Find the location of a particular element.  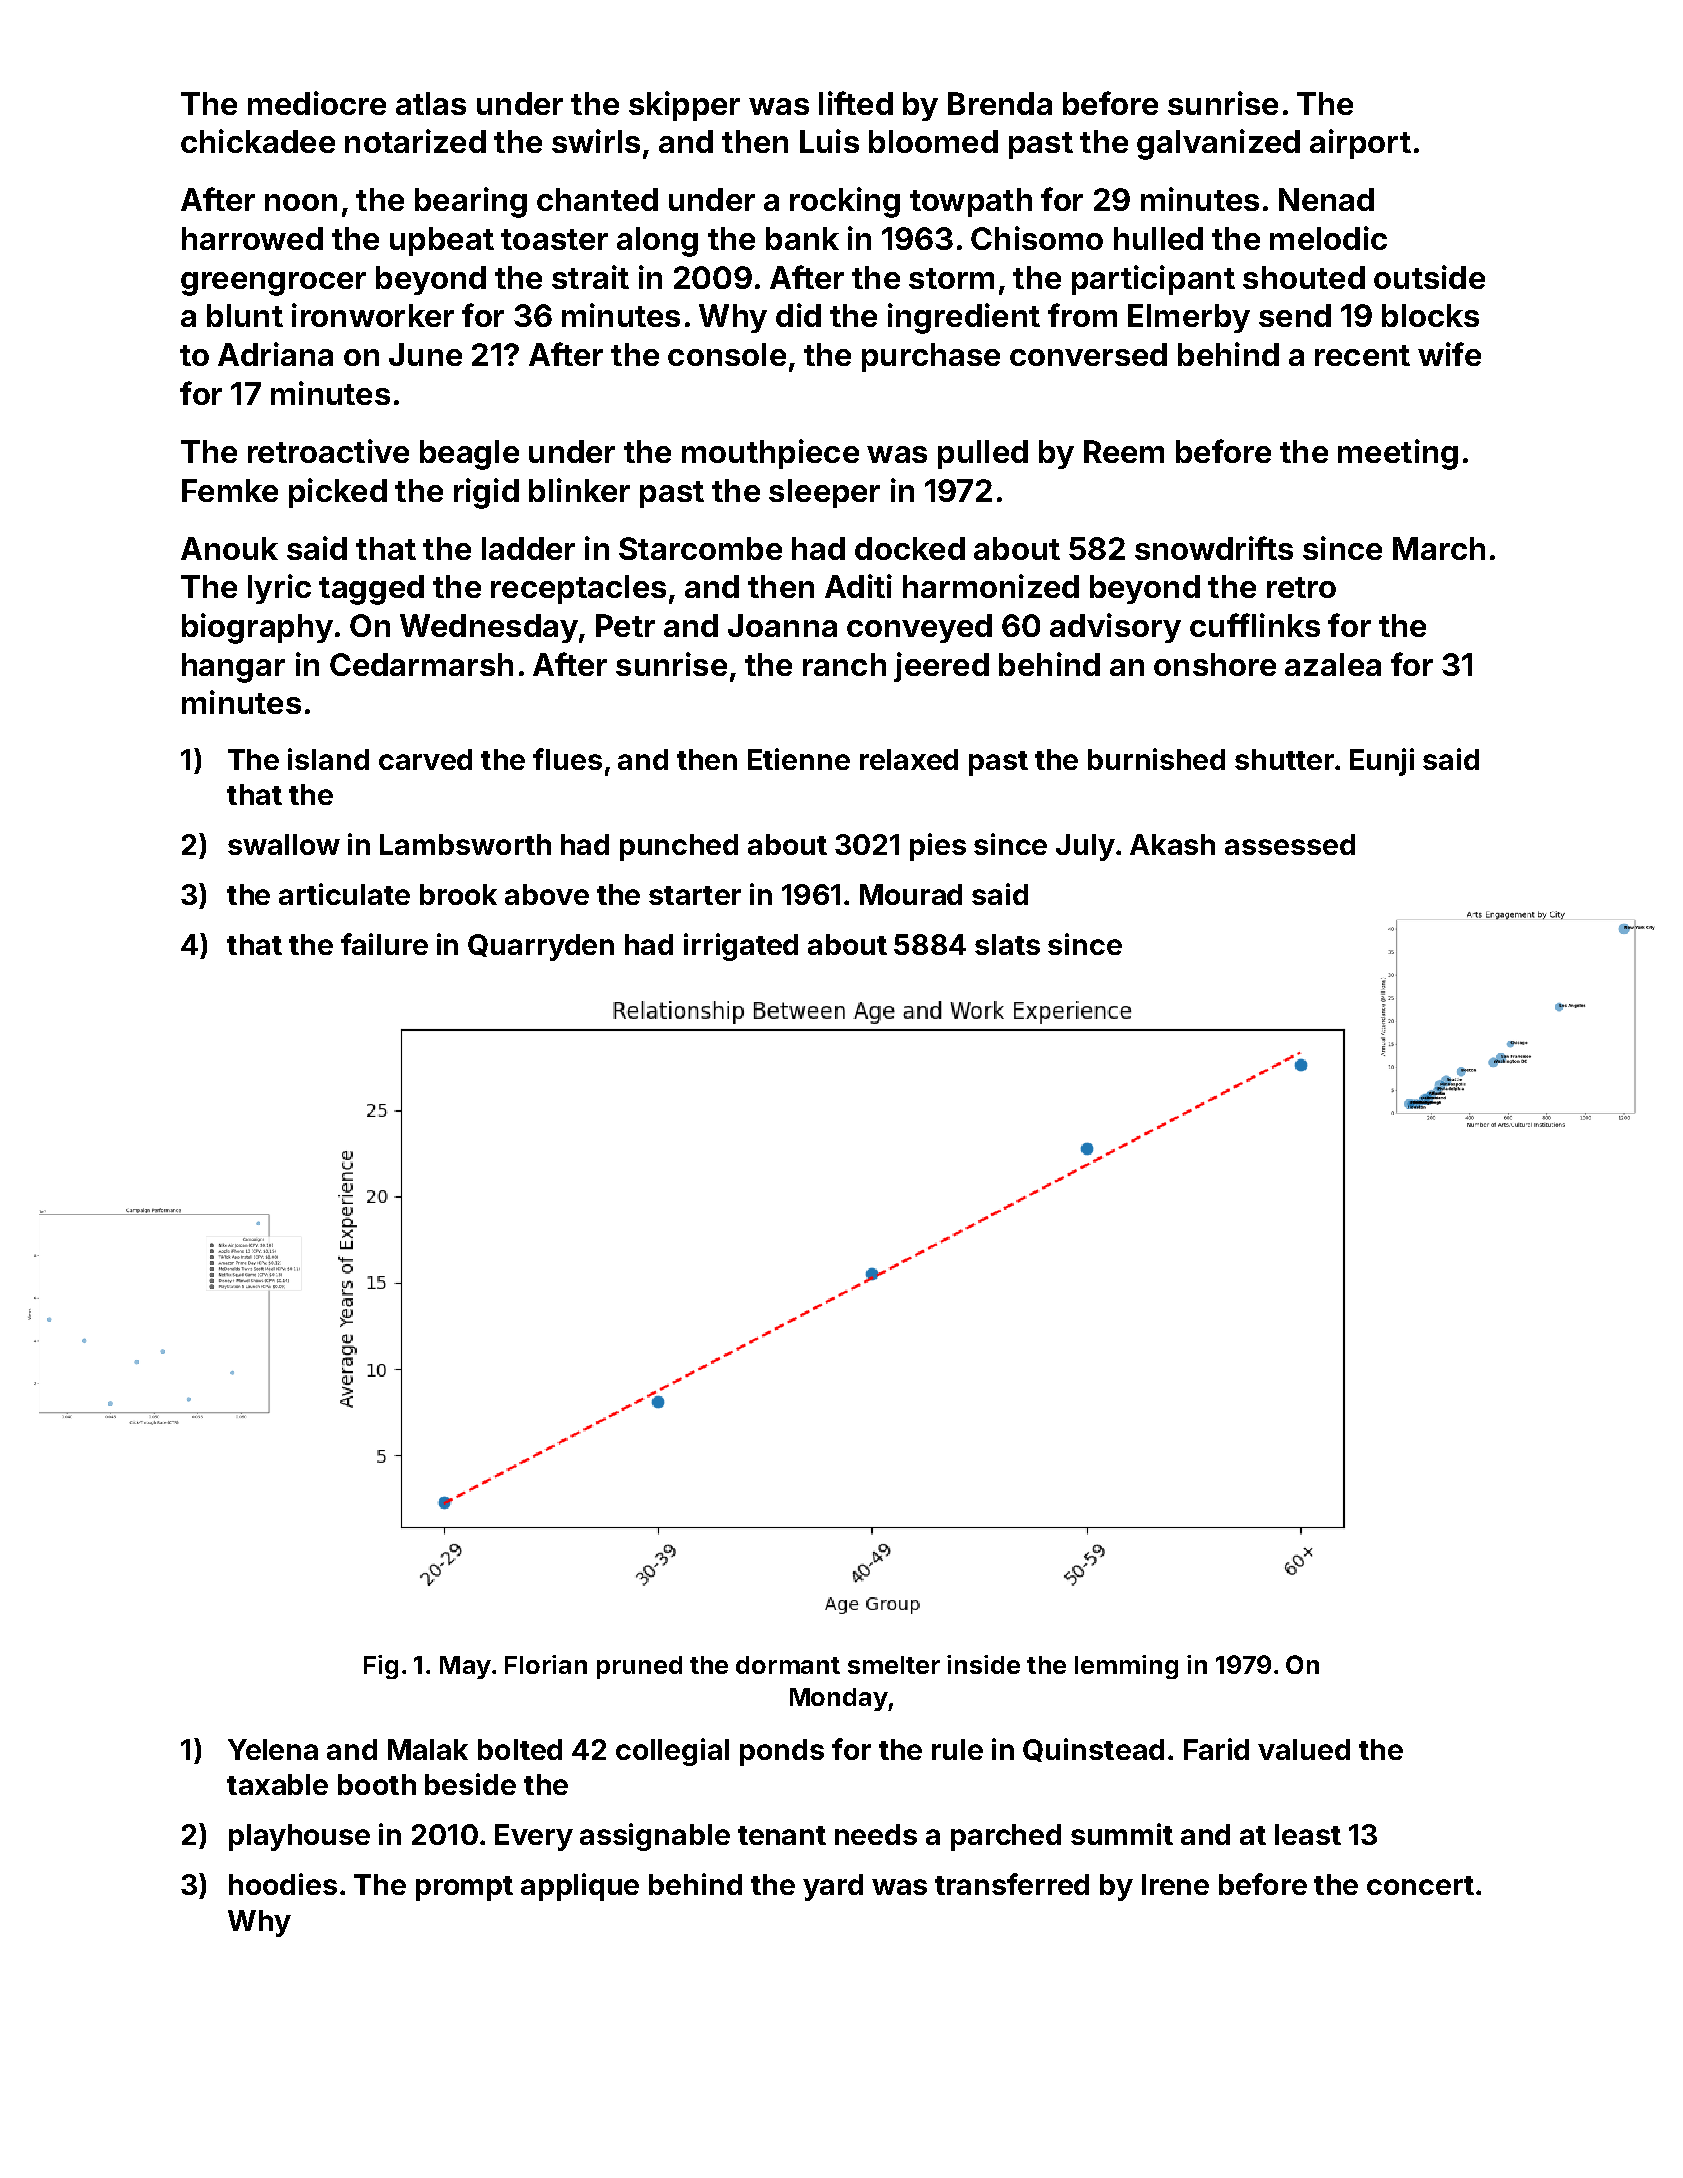

Akash is located at coordinates (1172, 844).
